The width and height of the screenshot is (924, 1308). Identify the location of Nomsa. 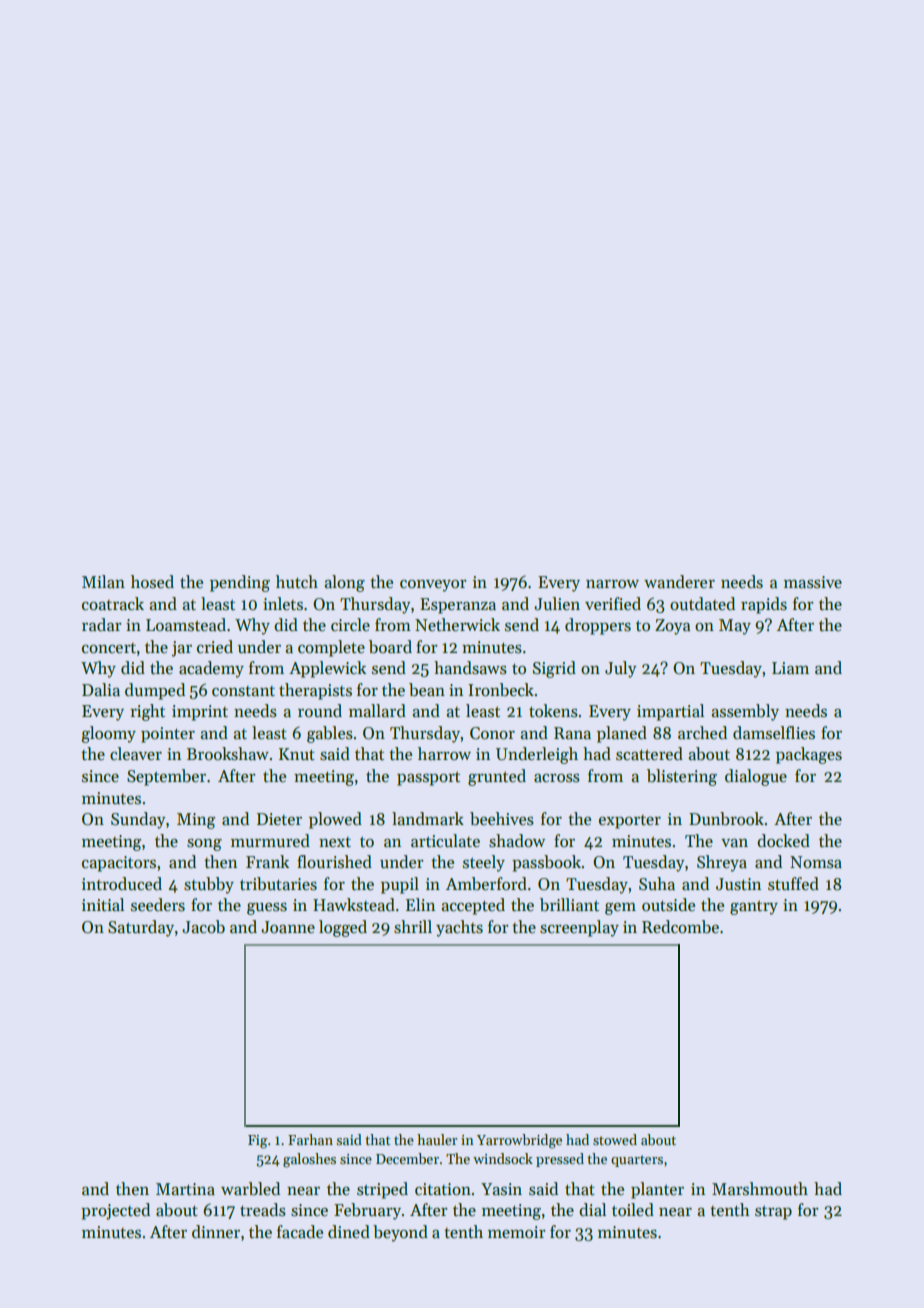
(816, 862).
